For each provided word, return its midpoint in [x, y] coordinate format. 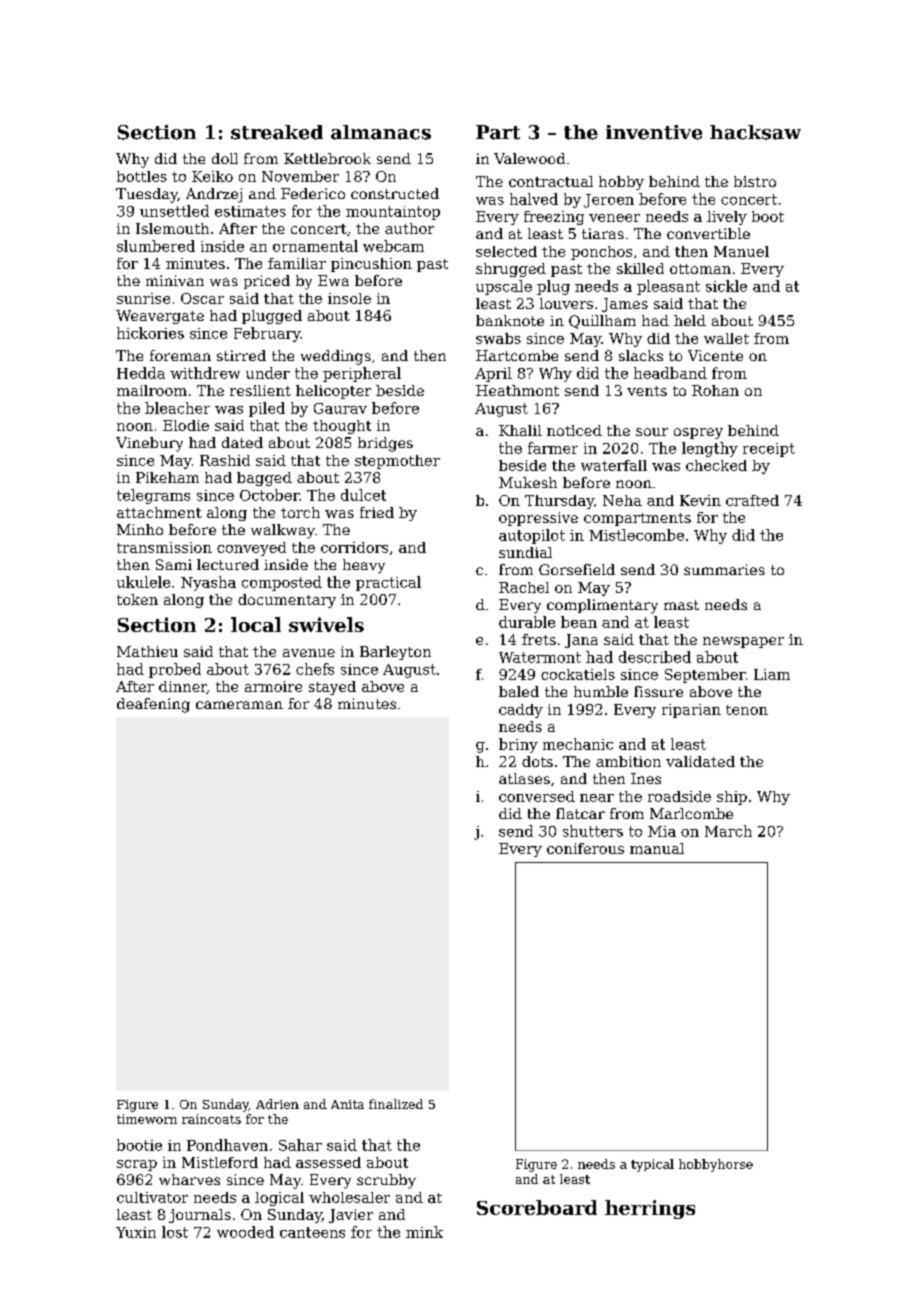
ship [732, 798]
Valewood [529, 158]
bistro [755, 181]
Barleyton [395, 653]
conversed [537, 796]
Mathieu [147, 651]
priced [267, 282]
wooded [245, 1232]
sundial [525, 552]
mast [681, 605]
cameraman [239, 705]
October [269, 495]
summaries [724, 569]
